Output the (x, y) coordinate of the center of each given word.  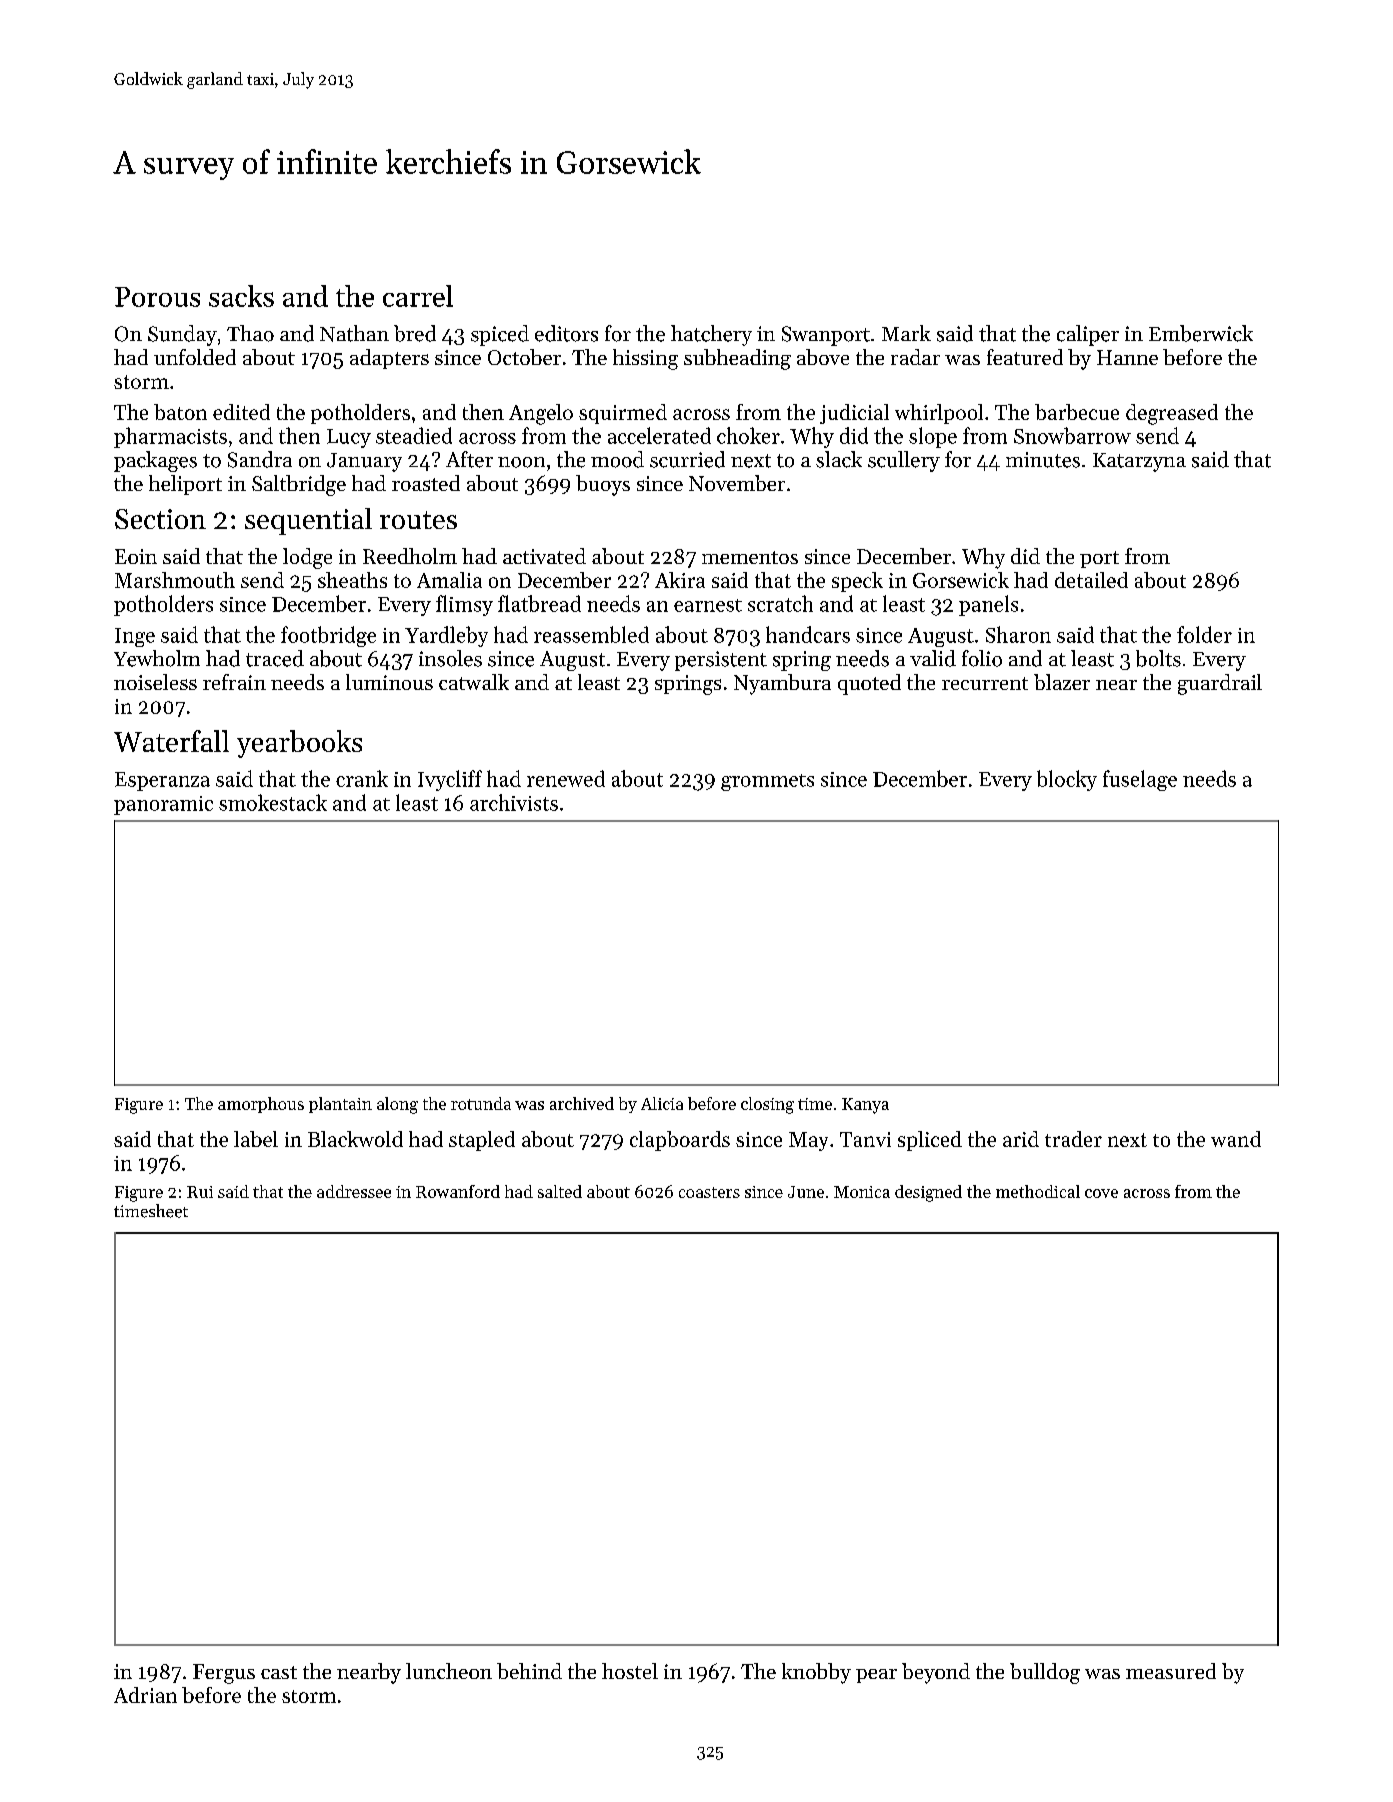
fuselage (1140, 780)
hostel (630, 1671)
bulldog (1045, 1673)
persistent (721, 661)
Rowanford (458, 1191)
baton (180, 412)
